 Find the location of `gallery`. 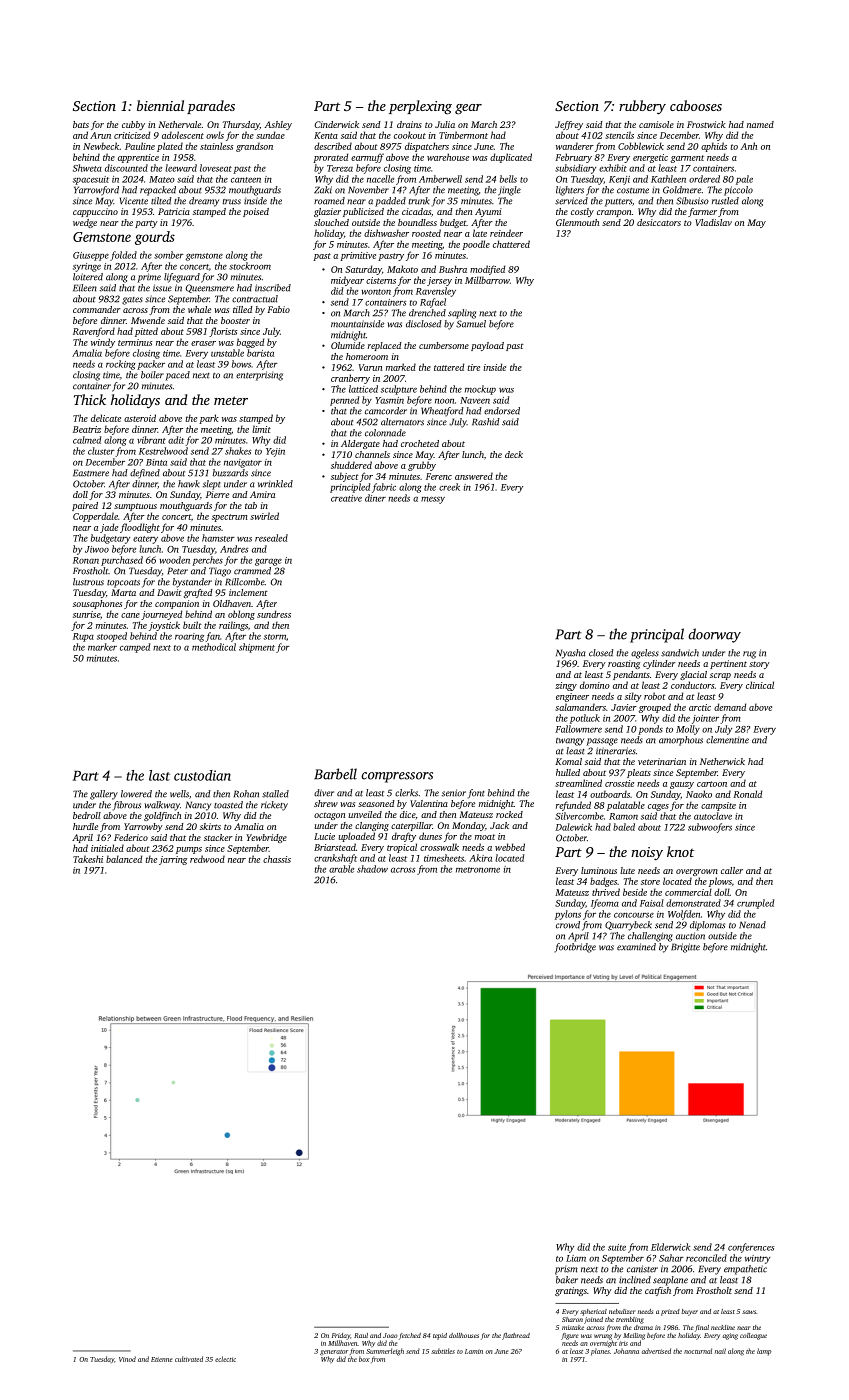

gallery is located at coordinates (104, 795).
